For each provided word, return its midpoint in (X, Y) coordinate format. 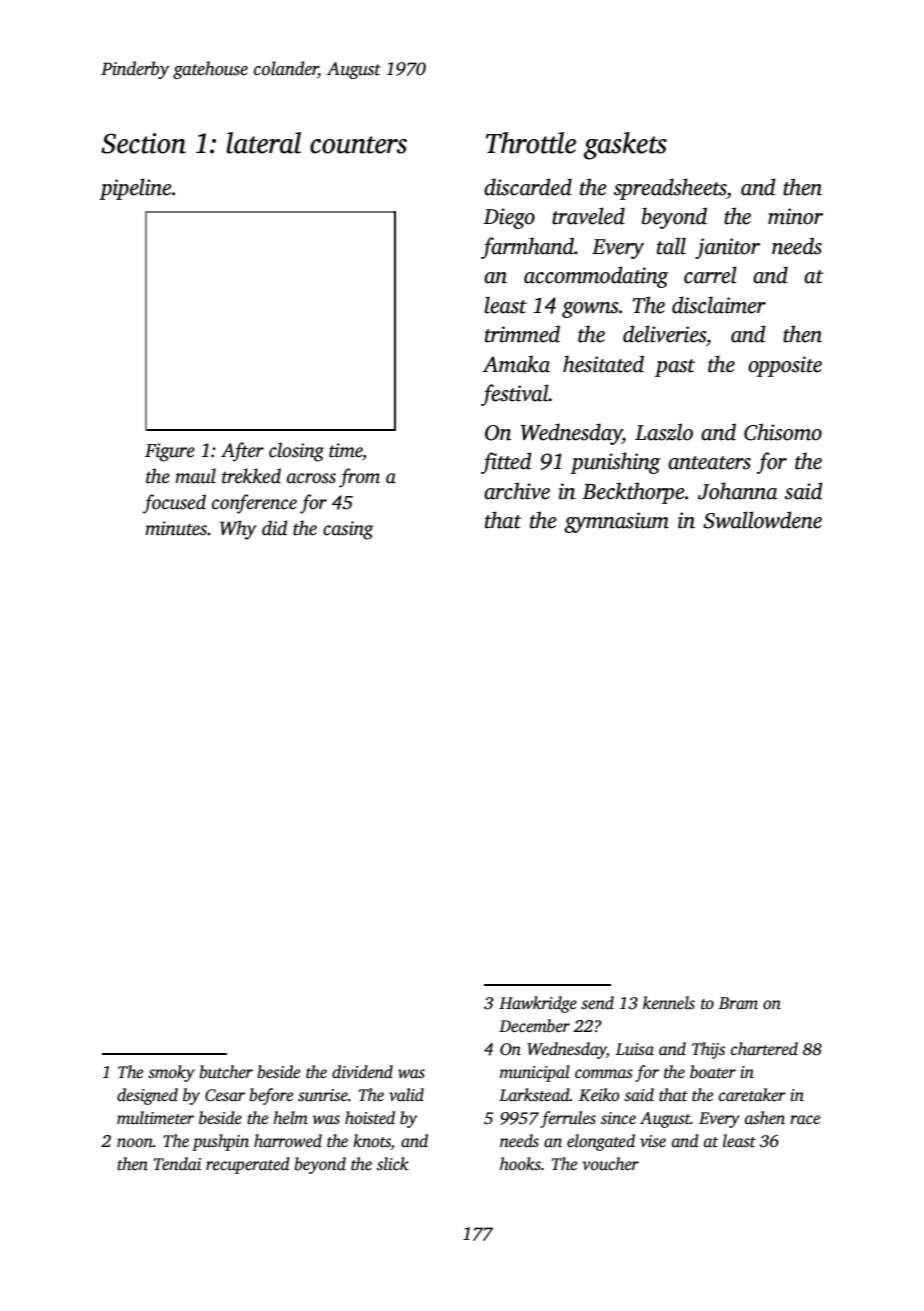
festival (515, 395)
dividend (362, 1072)
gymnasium (616, 522)
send (597, 1003)
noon (135, 1143)
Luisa (635, 1049)
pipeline (135, 189)
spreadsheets (670, 189)
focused (174, 504)
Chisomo (783, 432)
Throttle (531, 143)
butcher (226, 1072)
